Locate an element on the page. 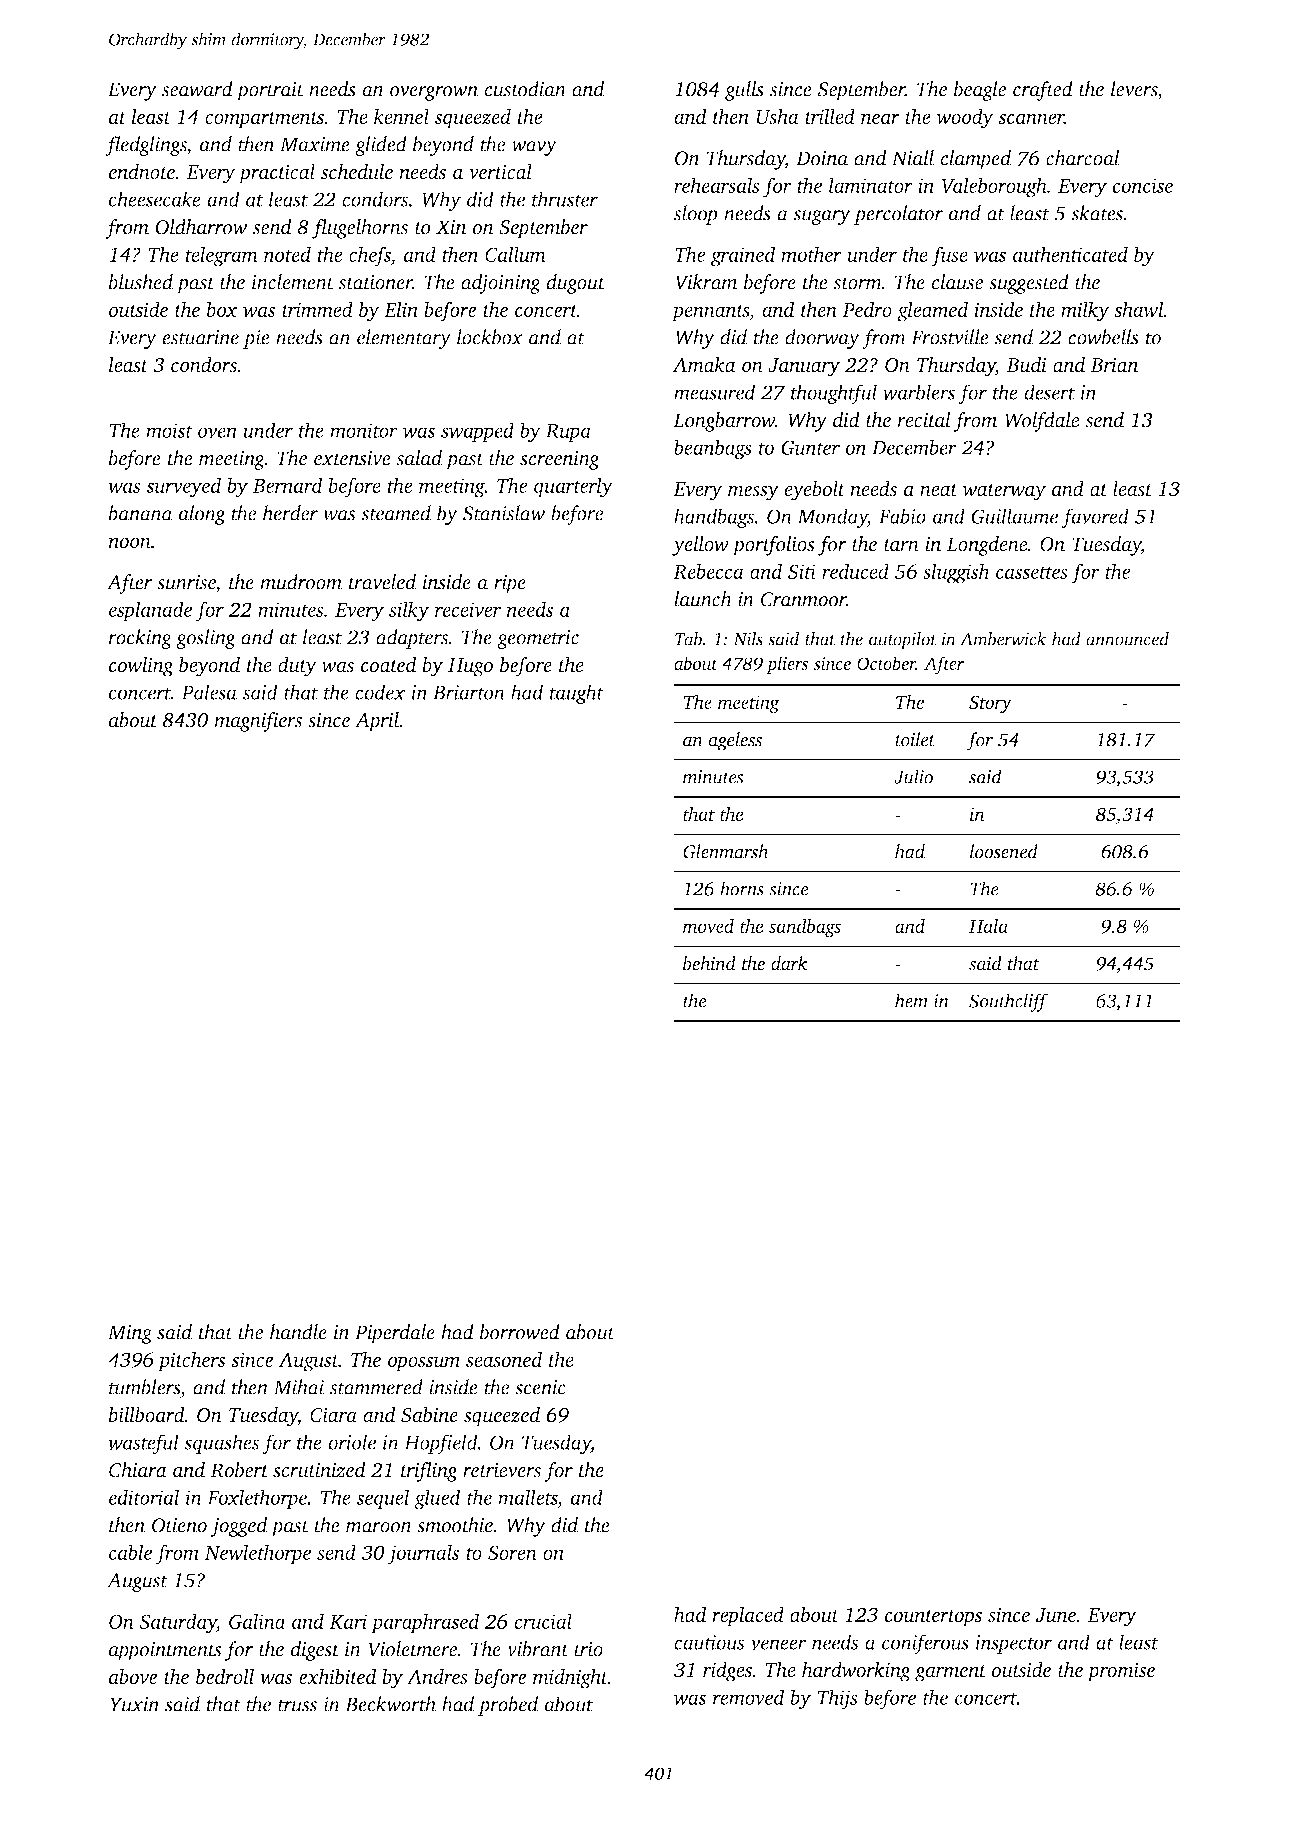  Doina is located at coordinates (822, 158).
